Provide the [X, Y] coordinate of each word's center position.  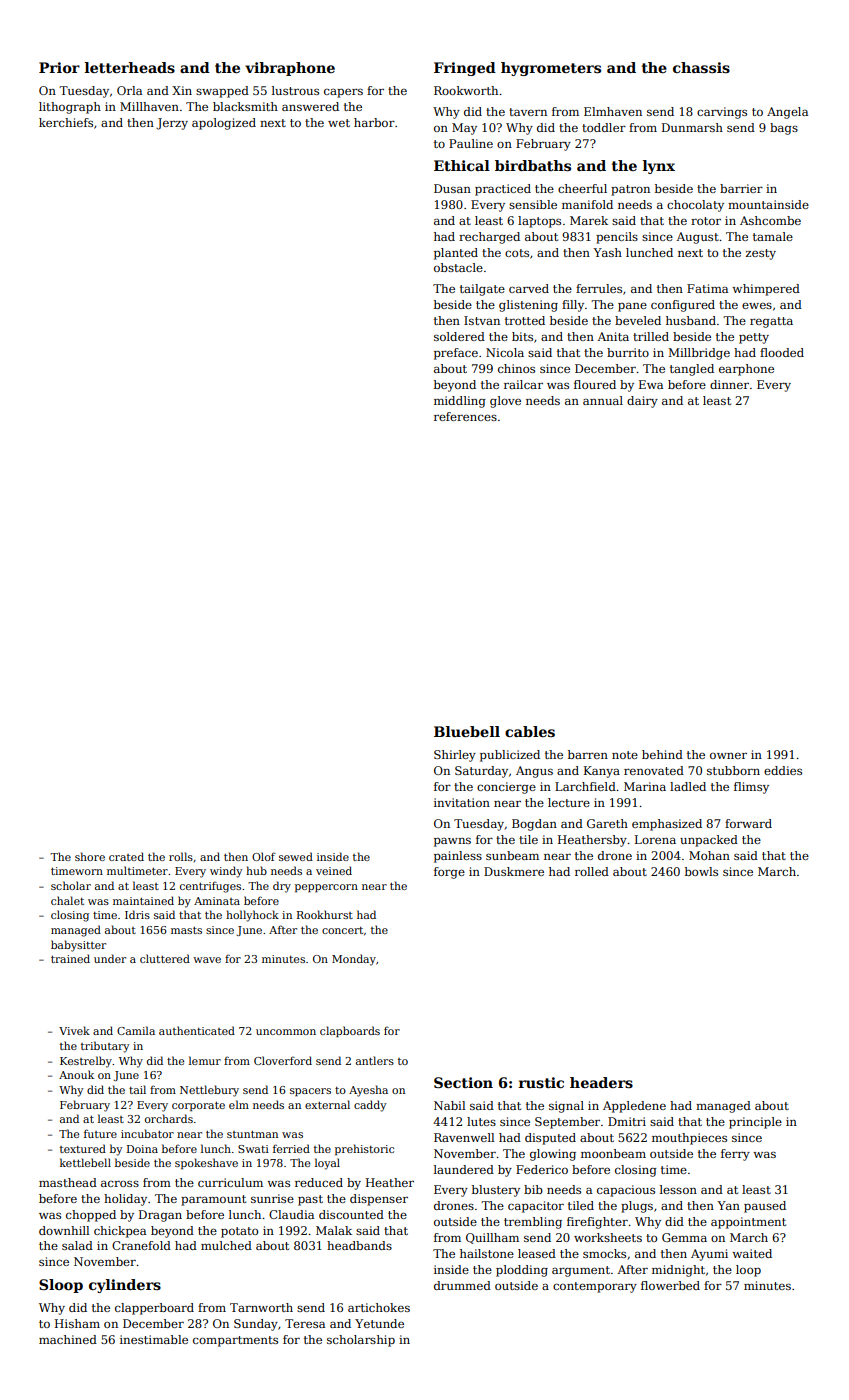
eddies [783, 770]
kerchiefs [66, 122]
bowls [701, 871]
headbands [359, 1245]
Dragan [160, 1216]
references [465, 416]
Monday [354, 960]
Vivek [74, 1030]
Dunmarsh [692, 127]
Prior [59, 67]
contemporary [595, 1287]
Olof [264, 856]
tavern [528, 112]
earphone [746, 370]
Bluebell [467, 731]
